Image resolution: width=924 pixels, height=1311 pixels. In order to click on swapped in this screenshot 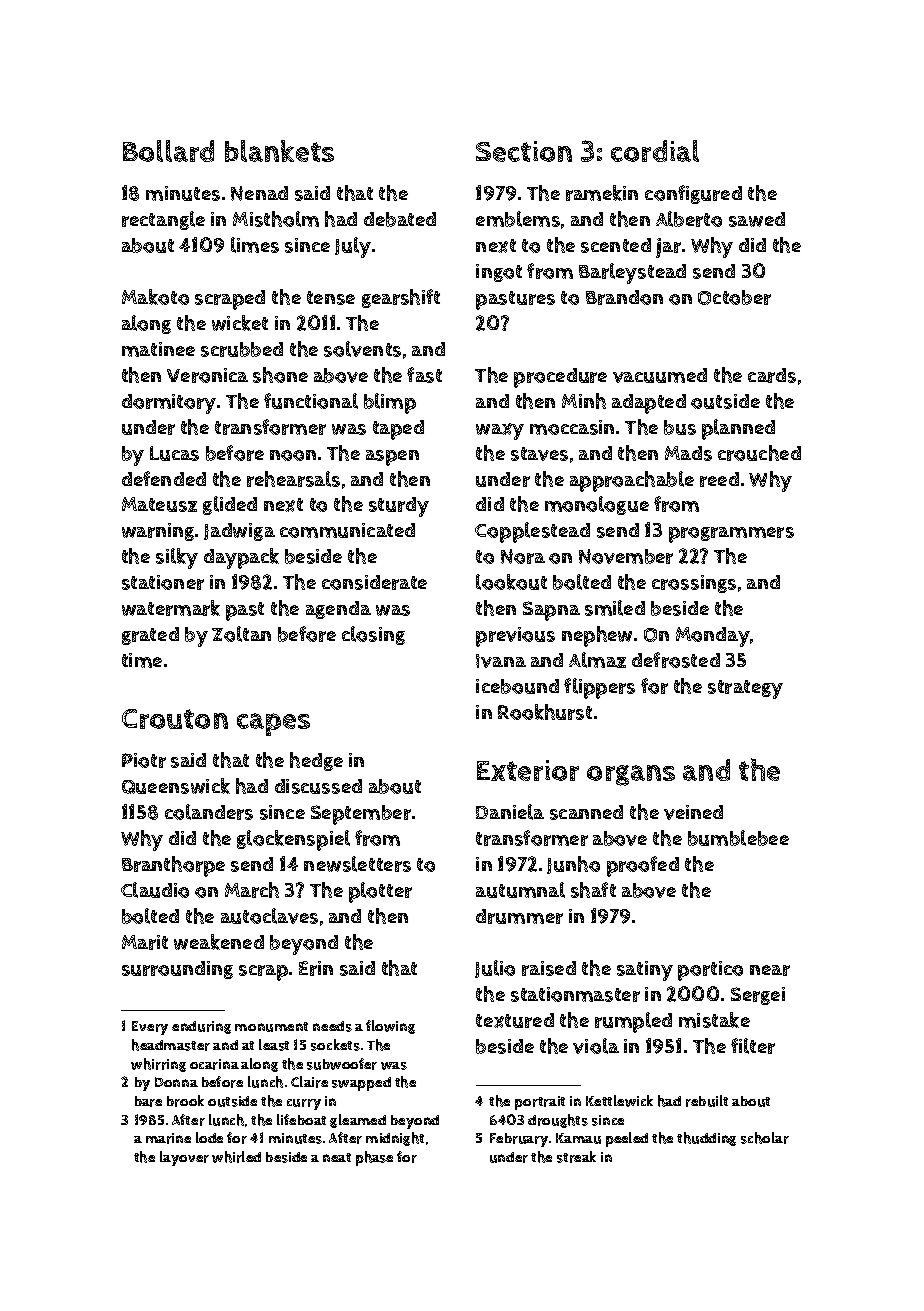, I will do `click(361, 1084)`.
